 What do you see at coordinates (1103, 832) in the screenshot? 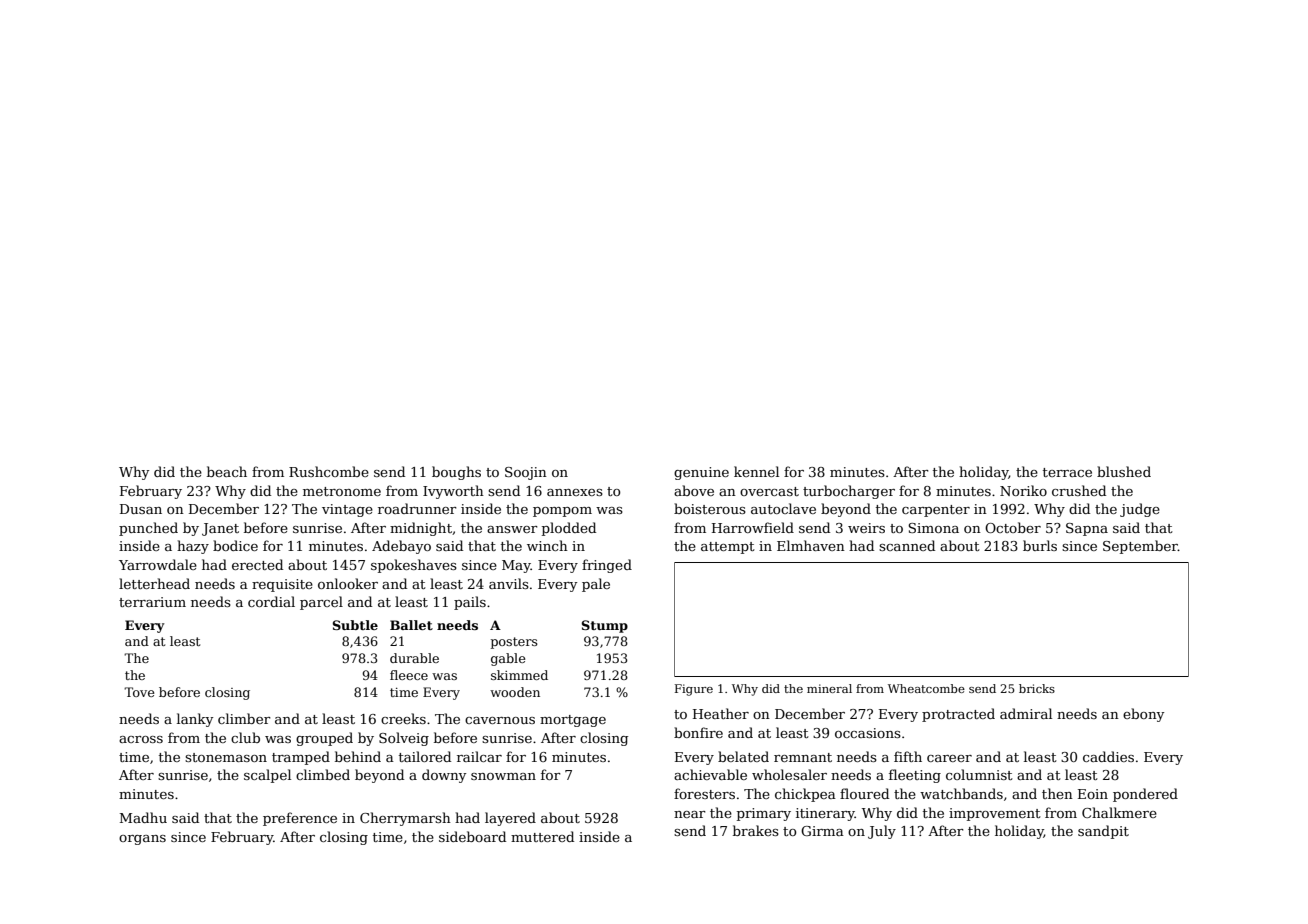
I see `sandpit` at bounding box center [1103, 832].
